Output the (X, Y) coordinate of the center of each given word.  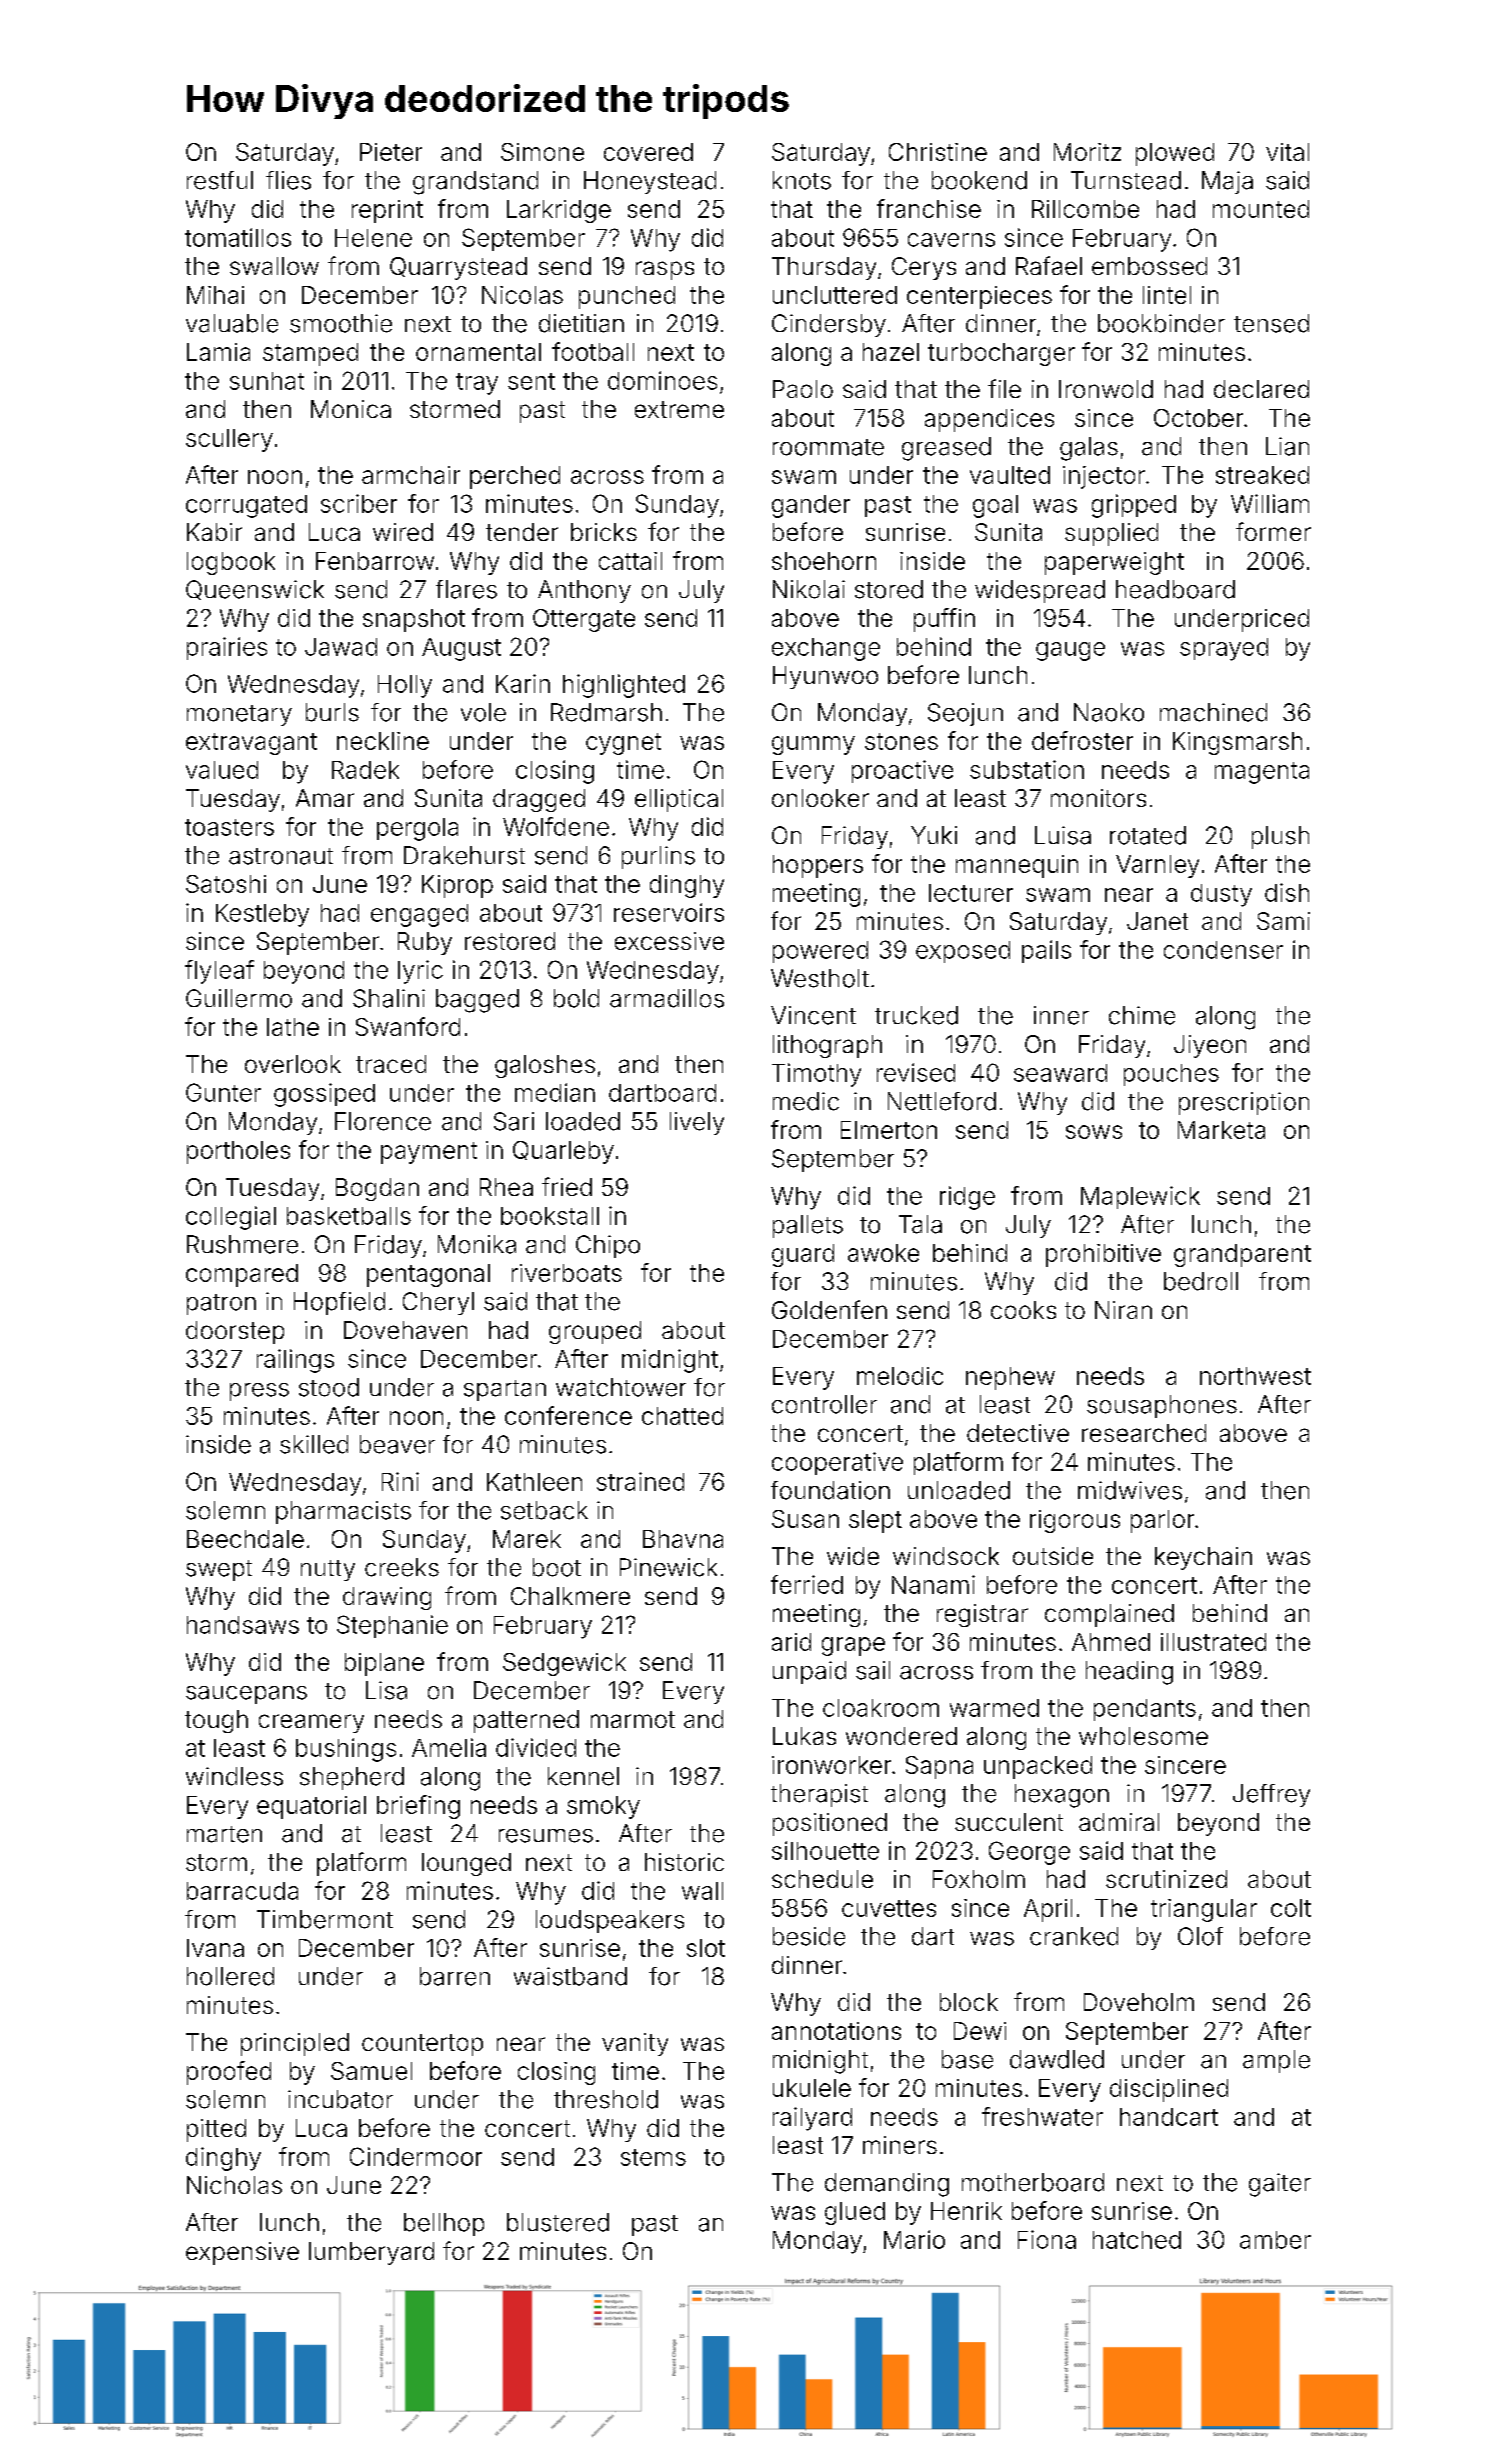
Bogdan (377, 1189)
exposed (963, 952)
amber (1275, 2240)
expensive (242, 2253)
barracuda (242, 1891)
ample (1276, 2061)
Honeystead (650, 182)
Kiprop (457, 886)
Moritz (1087, 152)
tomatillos (238, 237)
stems (653, 2157)
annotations (836, 2031)
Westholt (820, 978)
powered (820, 952)
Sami (1283, 921)
